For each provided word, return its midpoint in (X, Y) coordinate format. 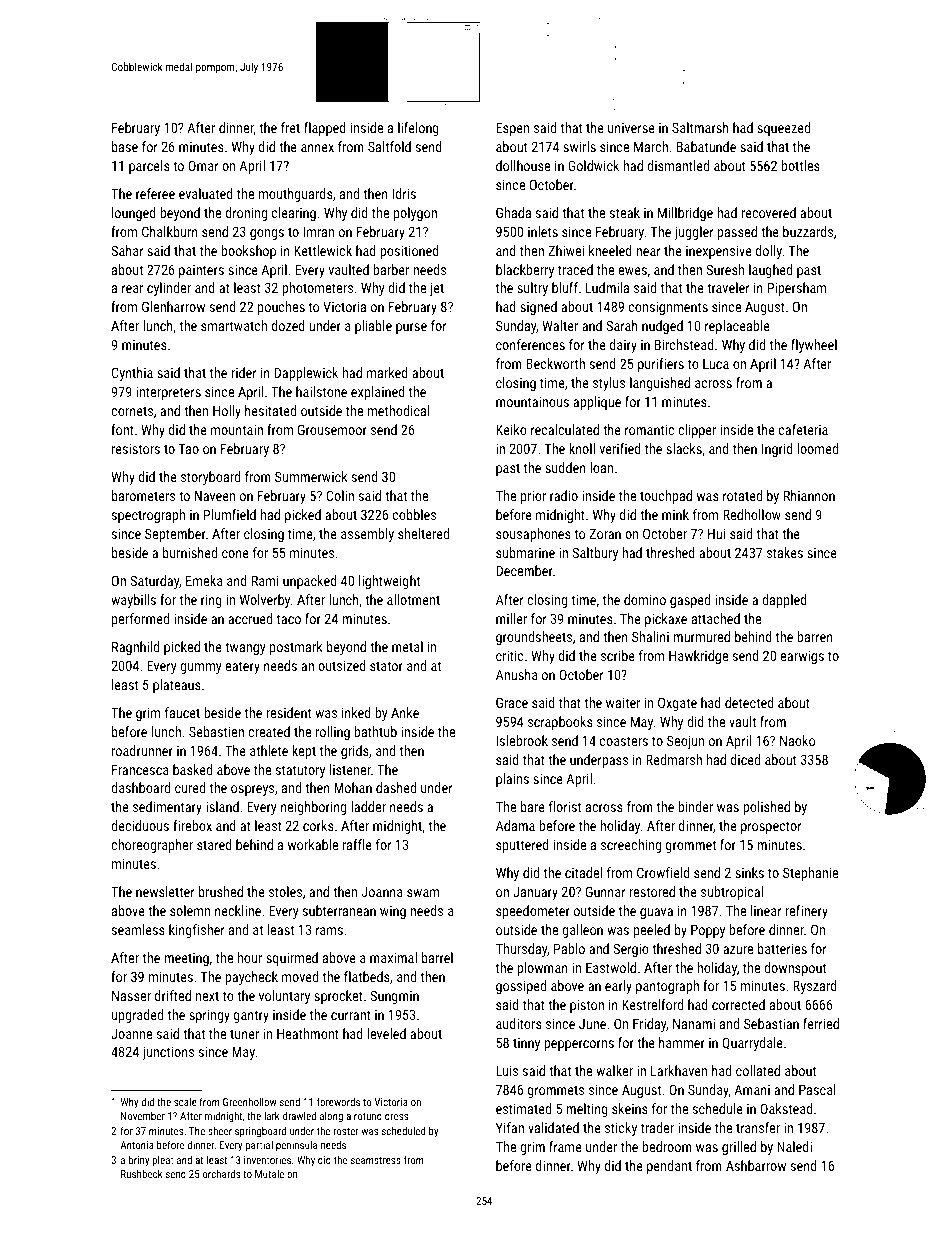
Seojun (685, 742)
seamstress (376, 1160)
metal (407, 646)
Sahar (127, 250)
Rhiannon (809, 495)
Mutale (269, 1174)
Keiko (511, 429)
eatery (242, 667)
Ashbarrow (756, 1165)
